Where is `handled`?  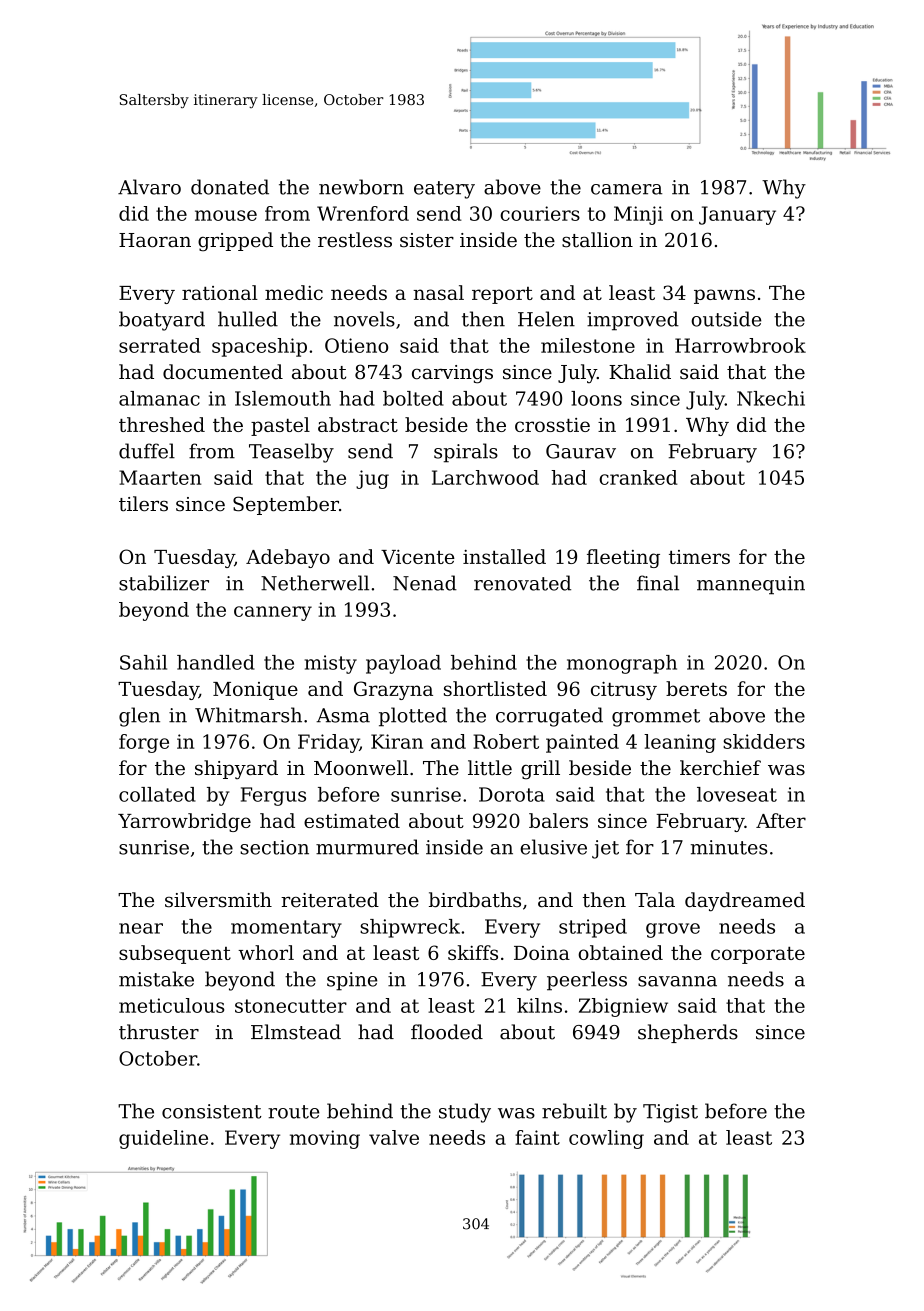 handled is located at coordinates (216, 662).
